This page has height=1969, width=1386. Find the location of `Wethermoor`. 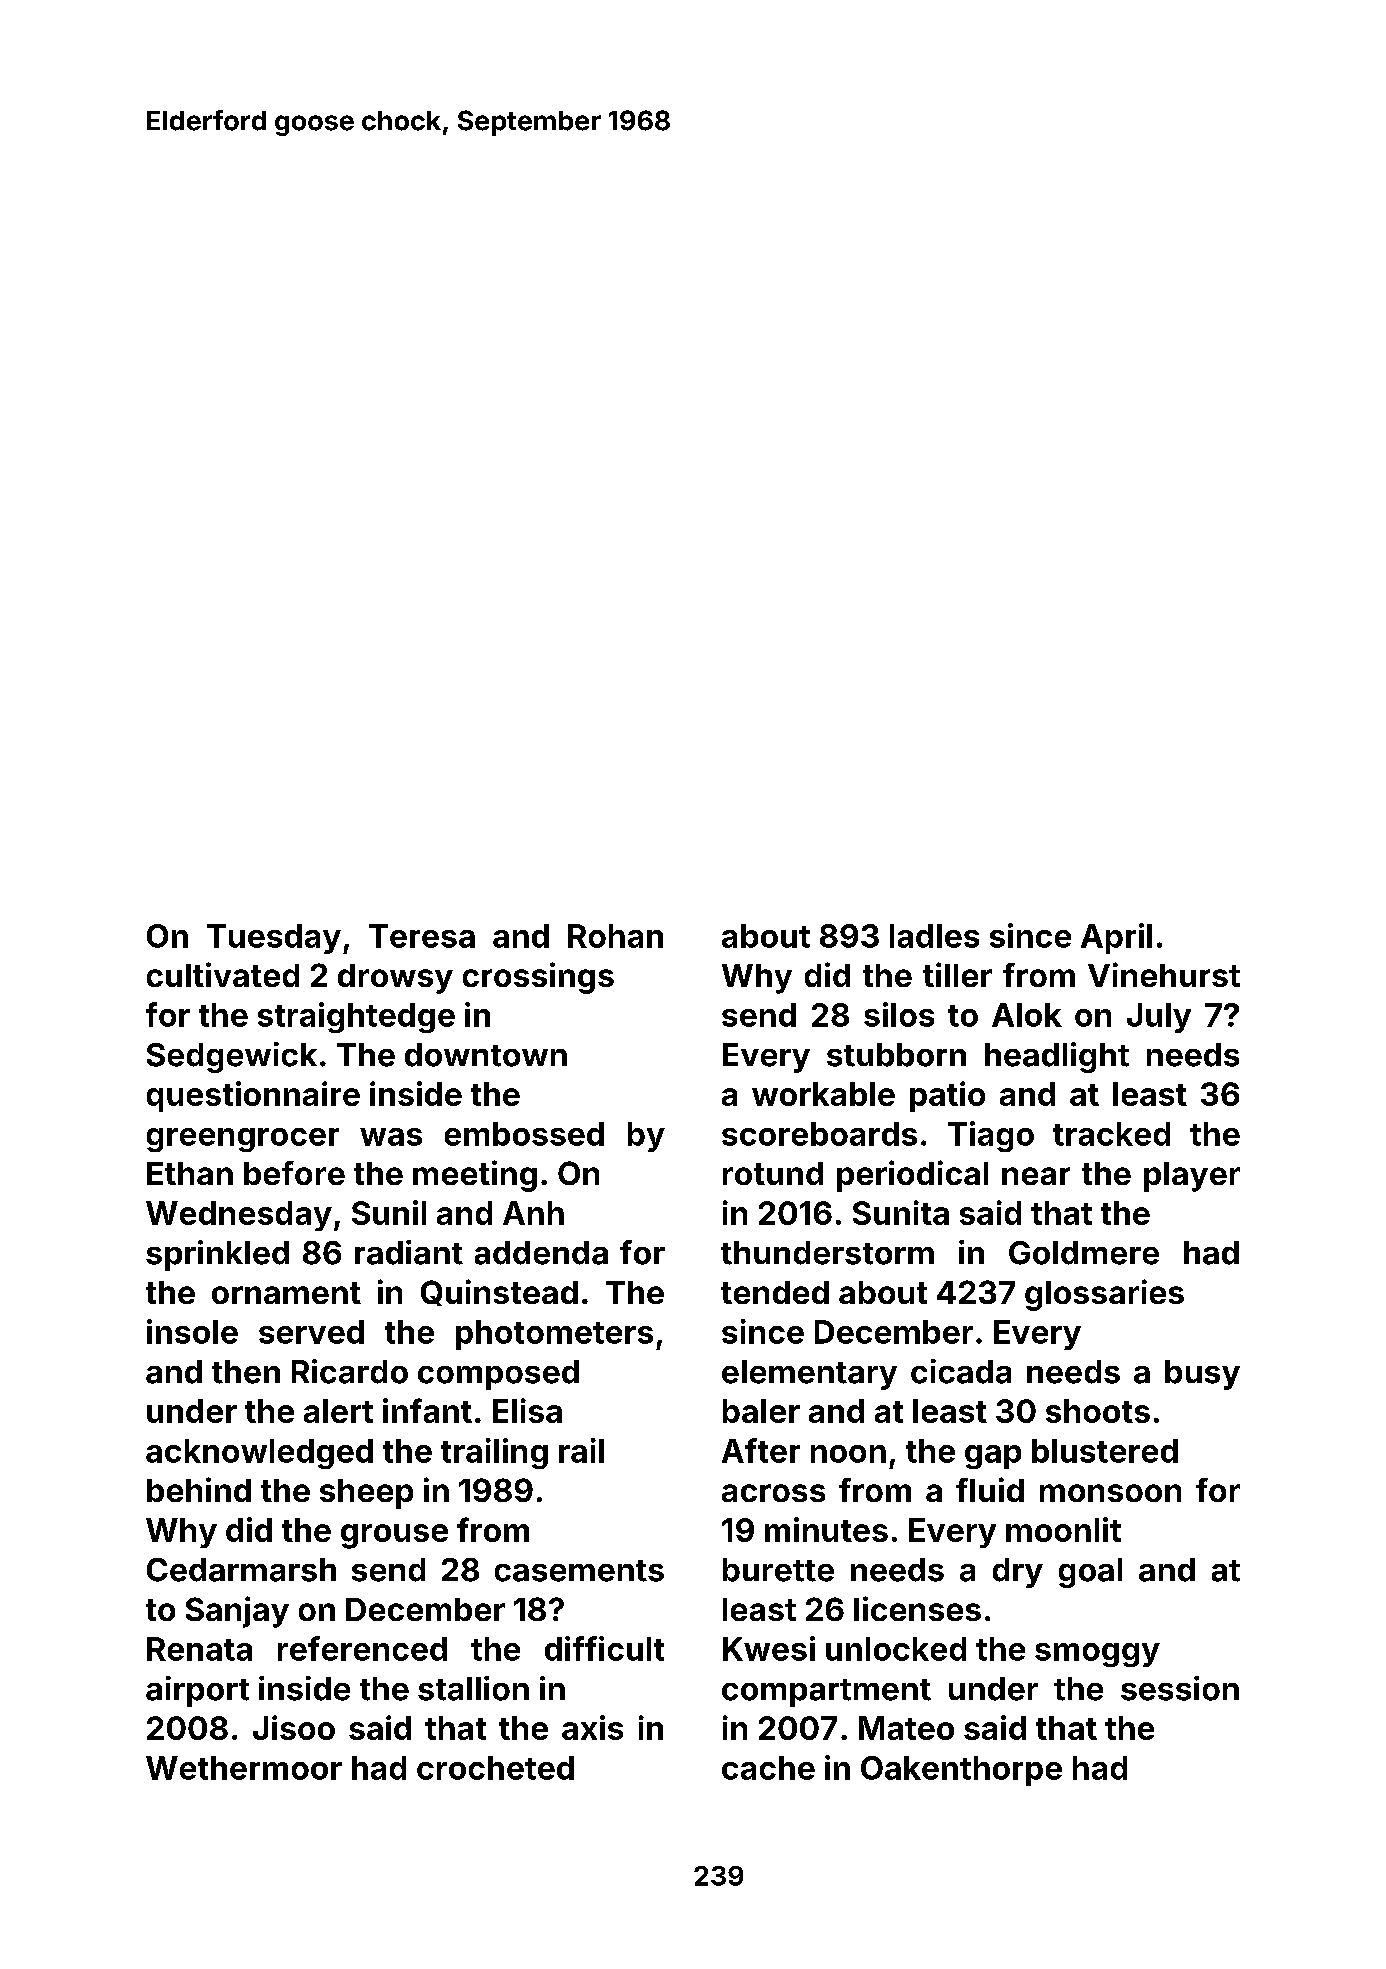

Wethermoor is located at coordinates (244, 1768).
